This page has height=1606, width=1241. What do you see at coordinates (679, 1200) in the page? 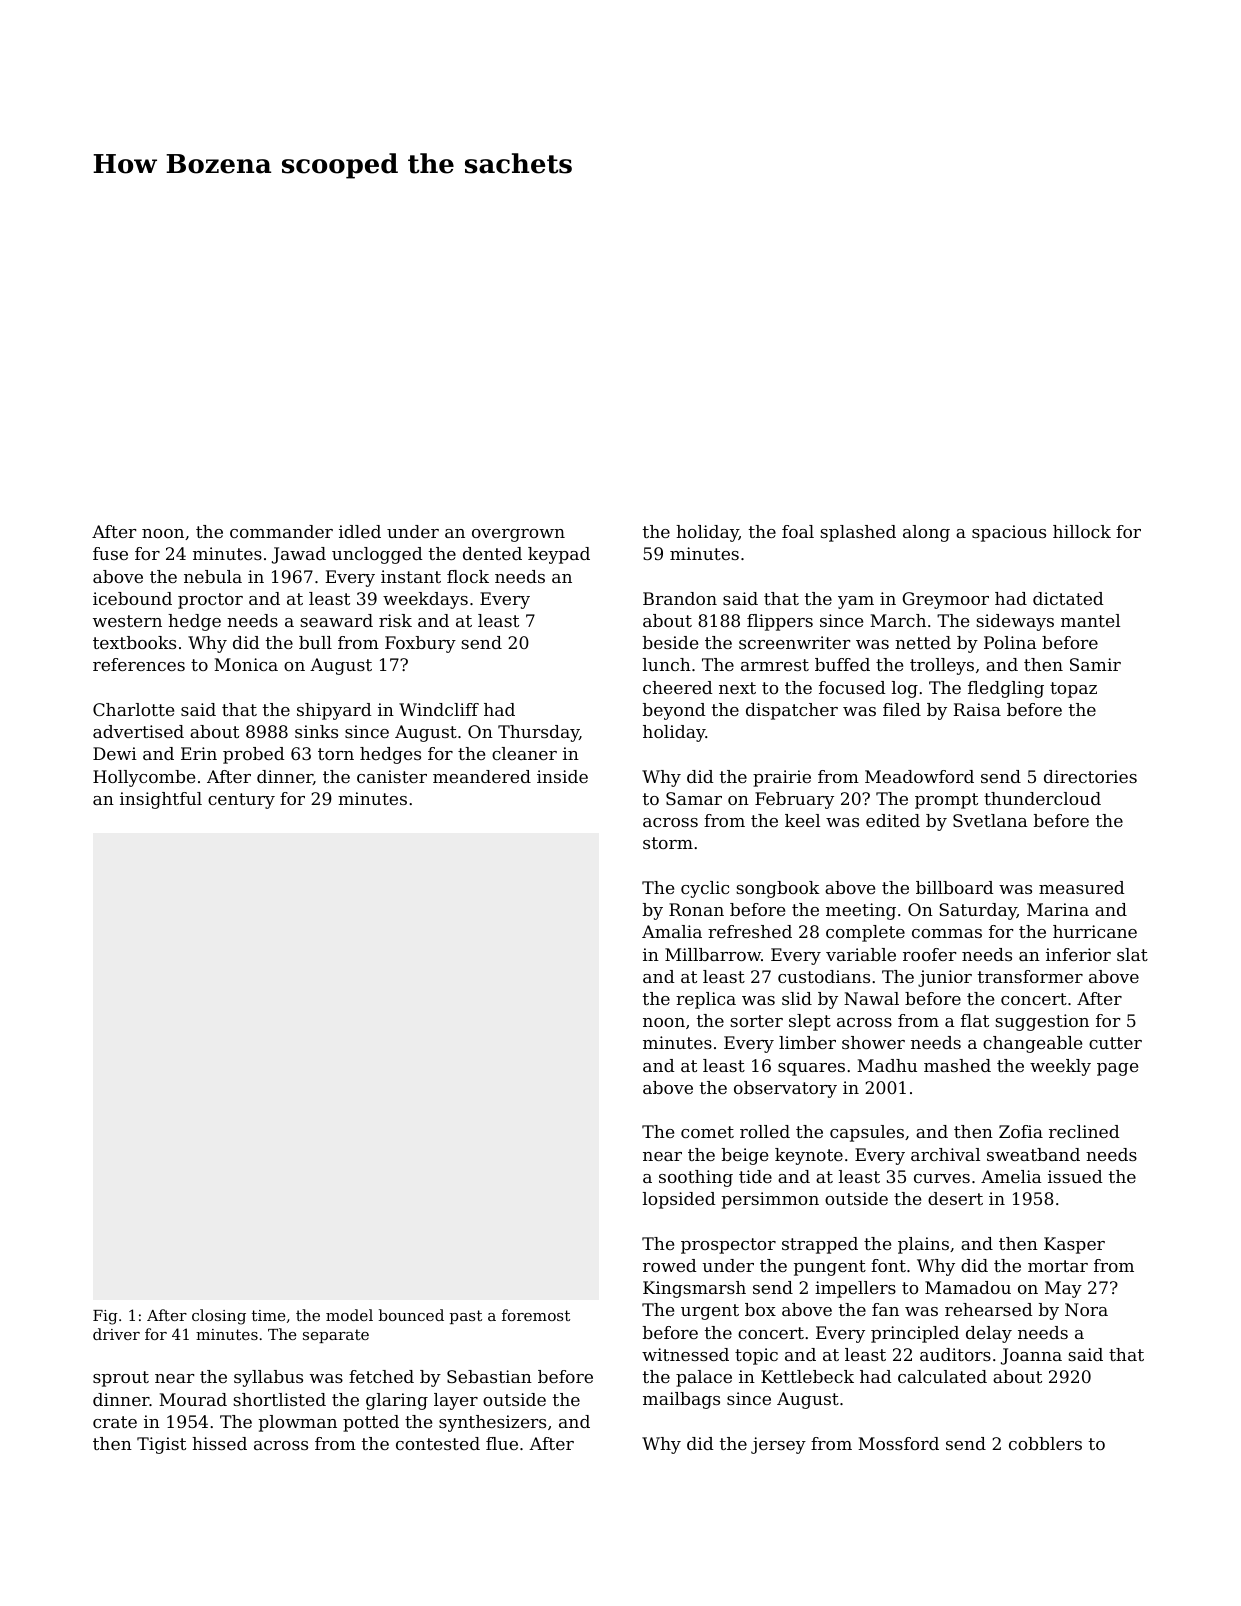
I see `lopsided` at bounding box center [679, 1200].
